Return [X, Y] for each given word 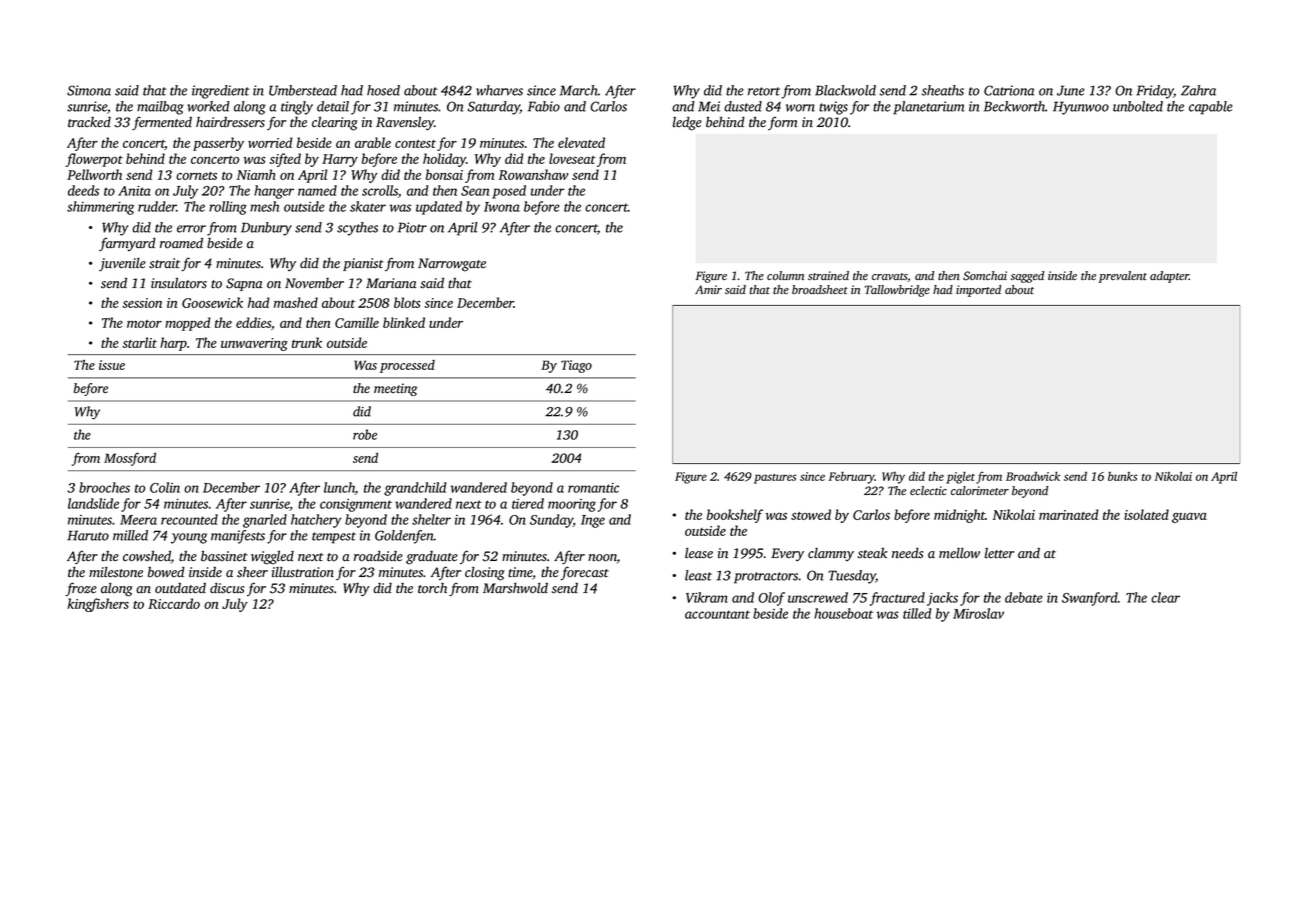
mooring [572, 505]
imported [978, 291]
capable [1211, 108]
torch [432, 588]
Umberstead [303, 90]
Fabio [544, 106]
